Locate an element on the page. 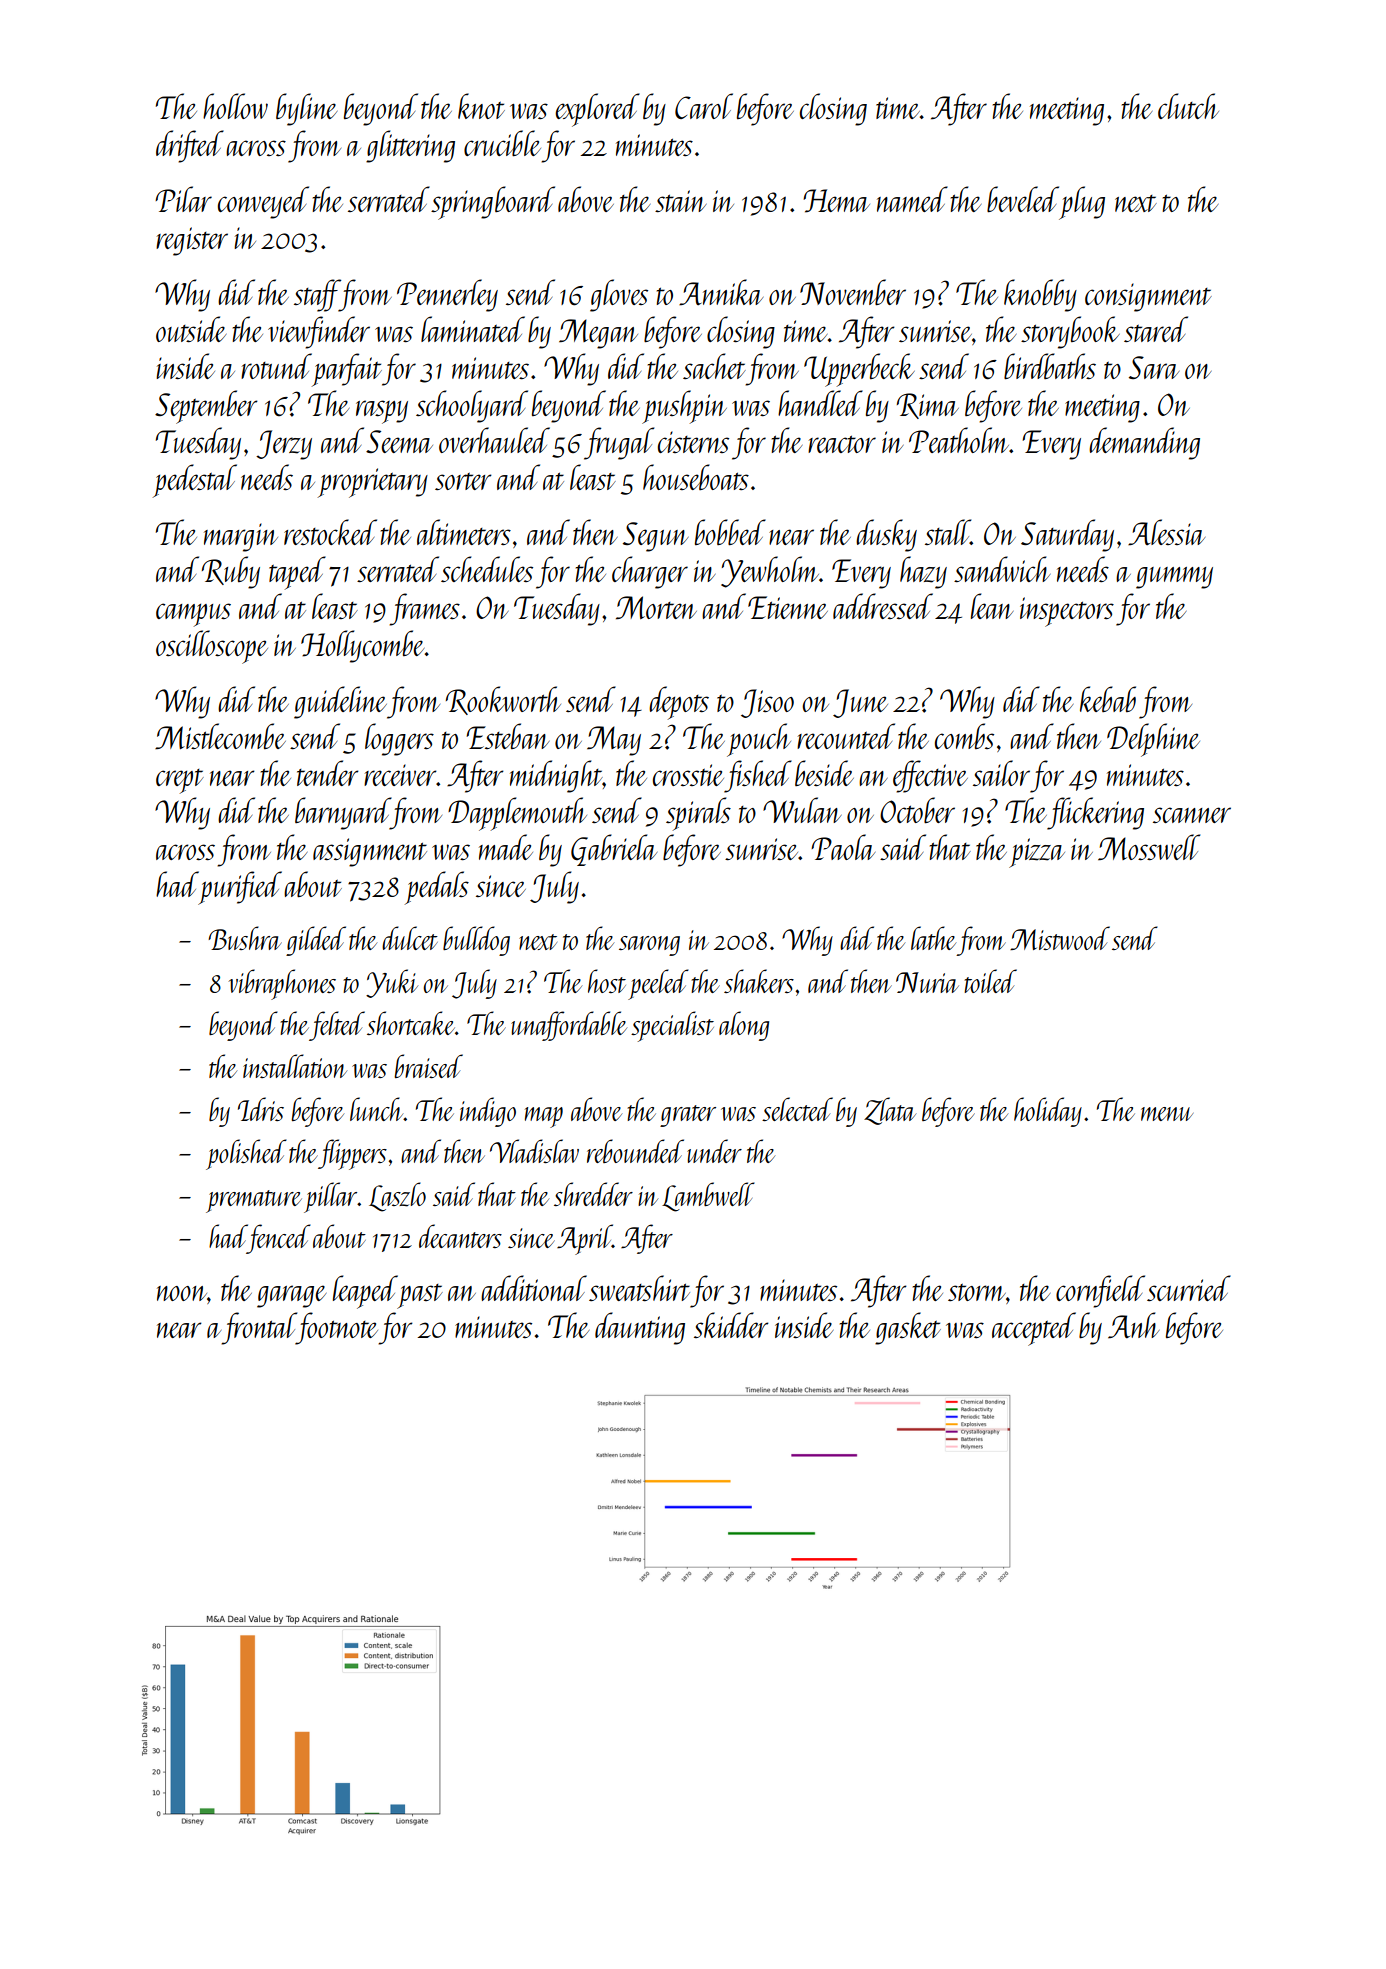  vibraphones is located at coordinates (282, 984).
